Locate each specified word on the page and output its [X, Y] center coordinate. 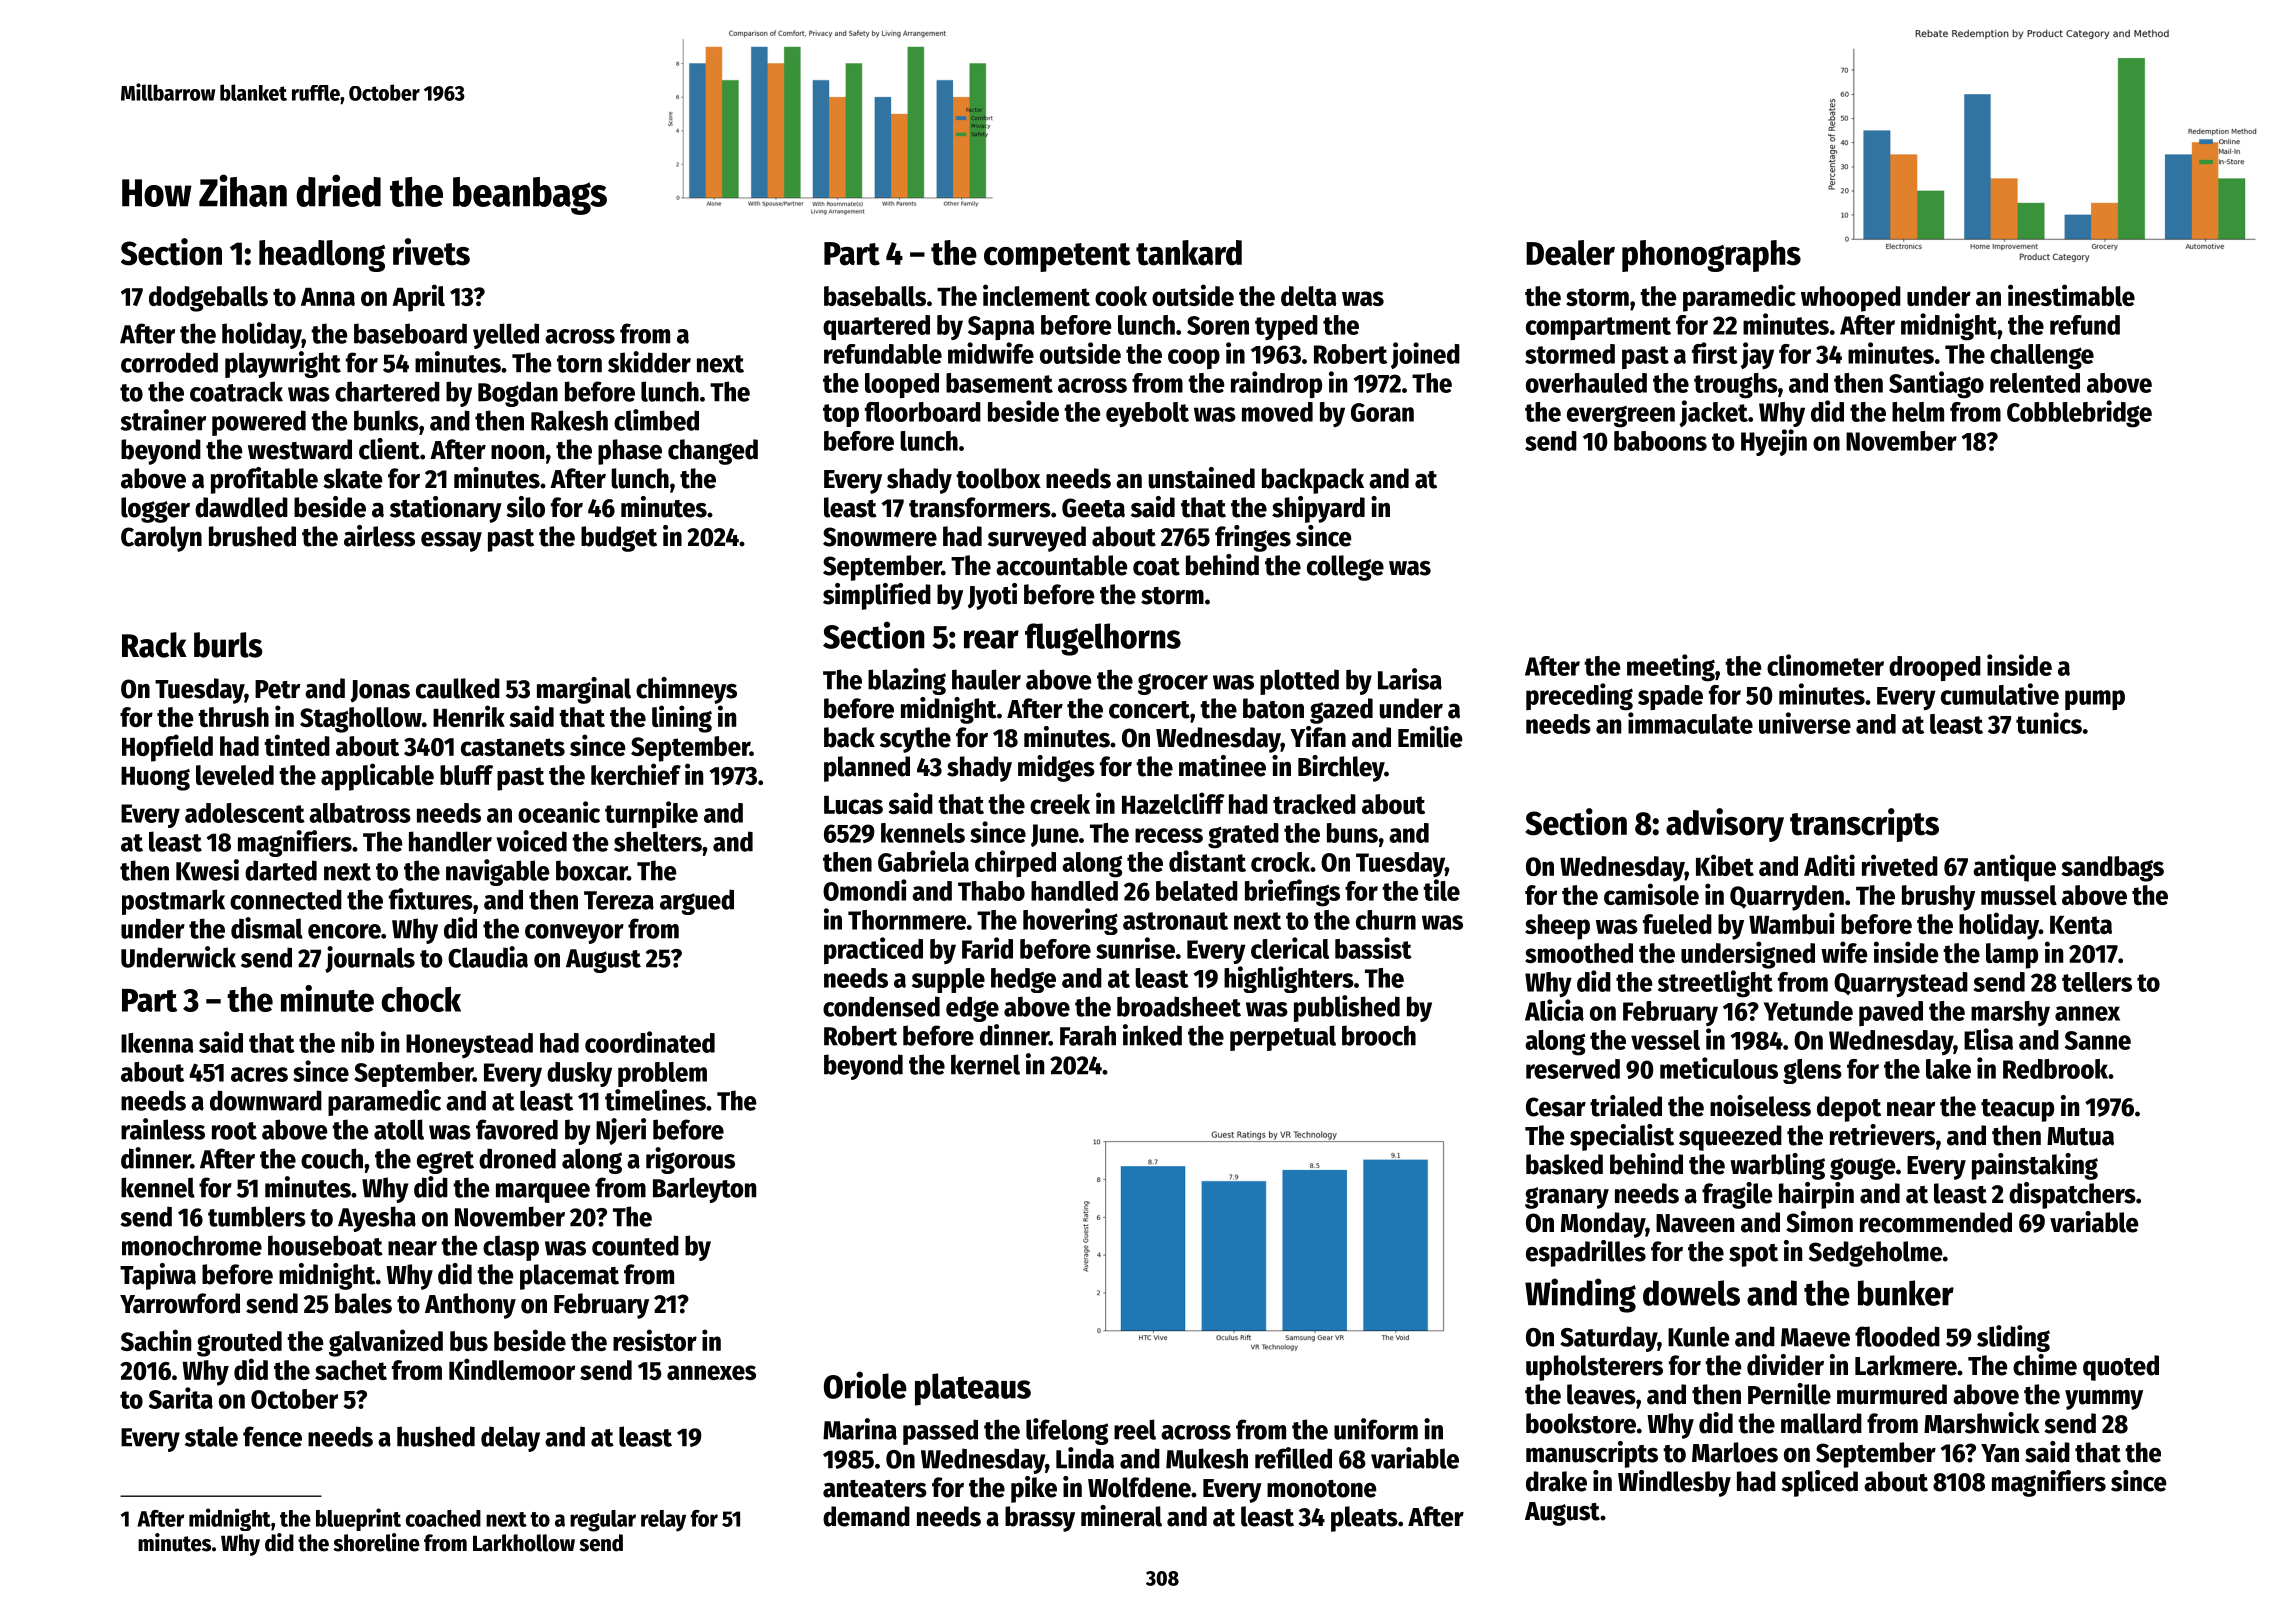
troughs [1736, 386]
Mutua [2080, 1136]
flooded [1897, 1336]
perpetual [1283, 1038]
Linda [1085, 1458]
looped [902, 385]
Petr [277, 689]
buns [1352, 833]
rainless [163, 1129]
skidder [649, 362]
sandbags [2113, 869]
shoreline [376, 1542]
